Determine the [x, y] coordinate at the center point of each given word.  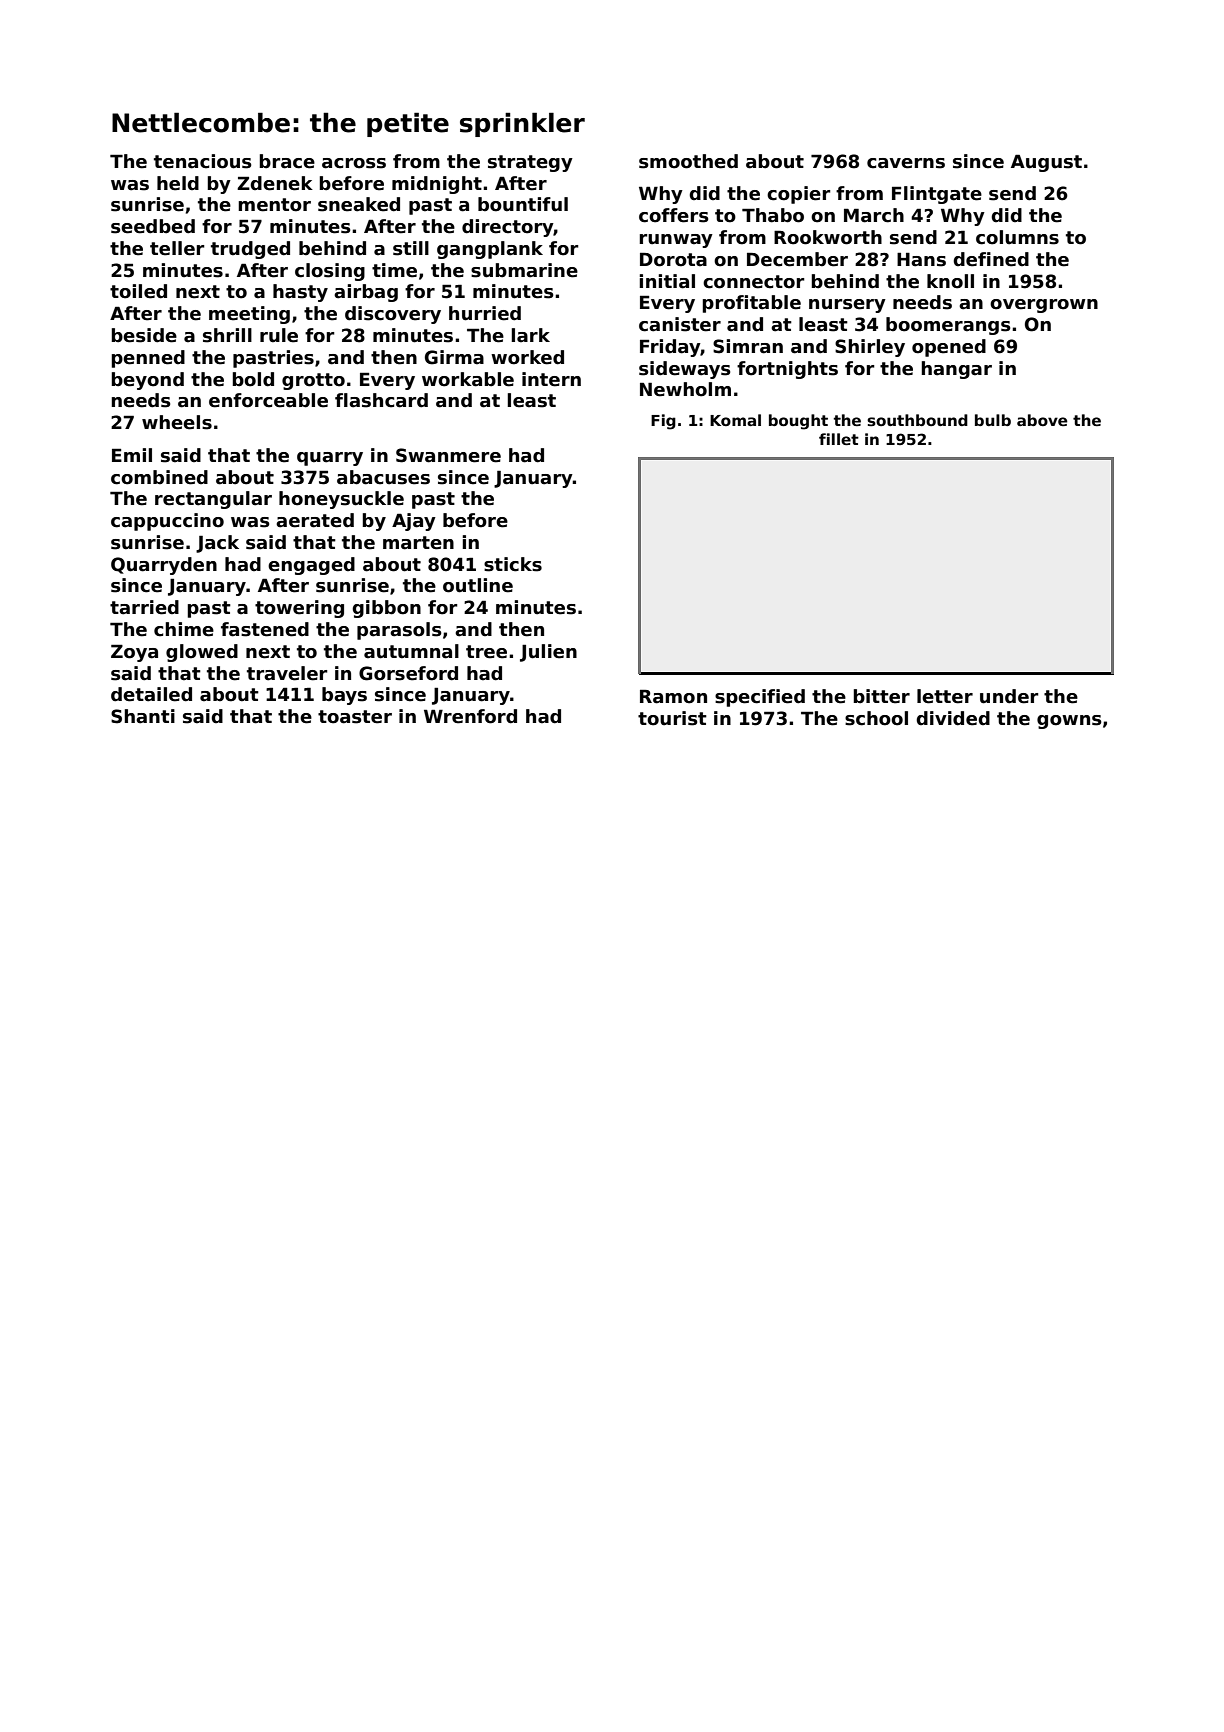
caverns [906, 163]
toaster [355, 717]
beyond [147, 381]
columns [1017, 237]
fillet [839, 439]
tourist [672, 718]
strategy [530, 163]
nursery [847, 306]
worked [527, 357]
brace [287, 161]
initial [667, 281]
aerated [315, 520]
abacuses [383, 477]
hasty [300, 293]
